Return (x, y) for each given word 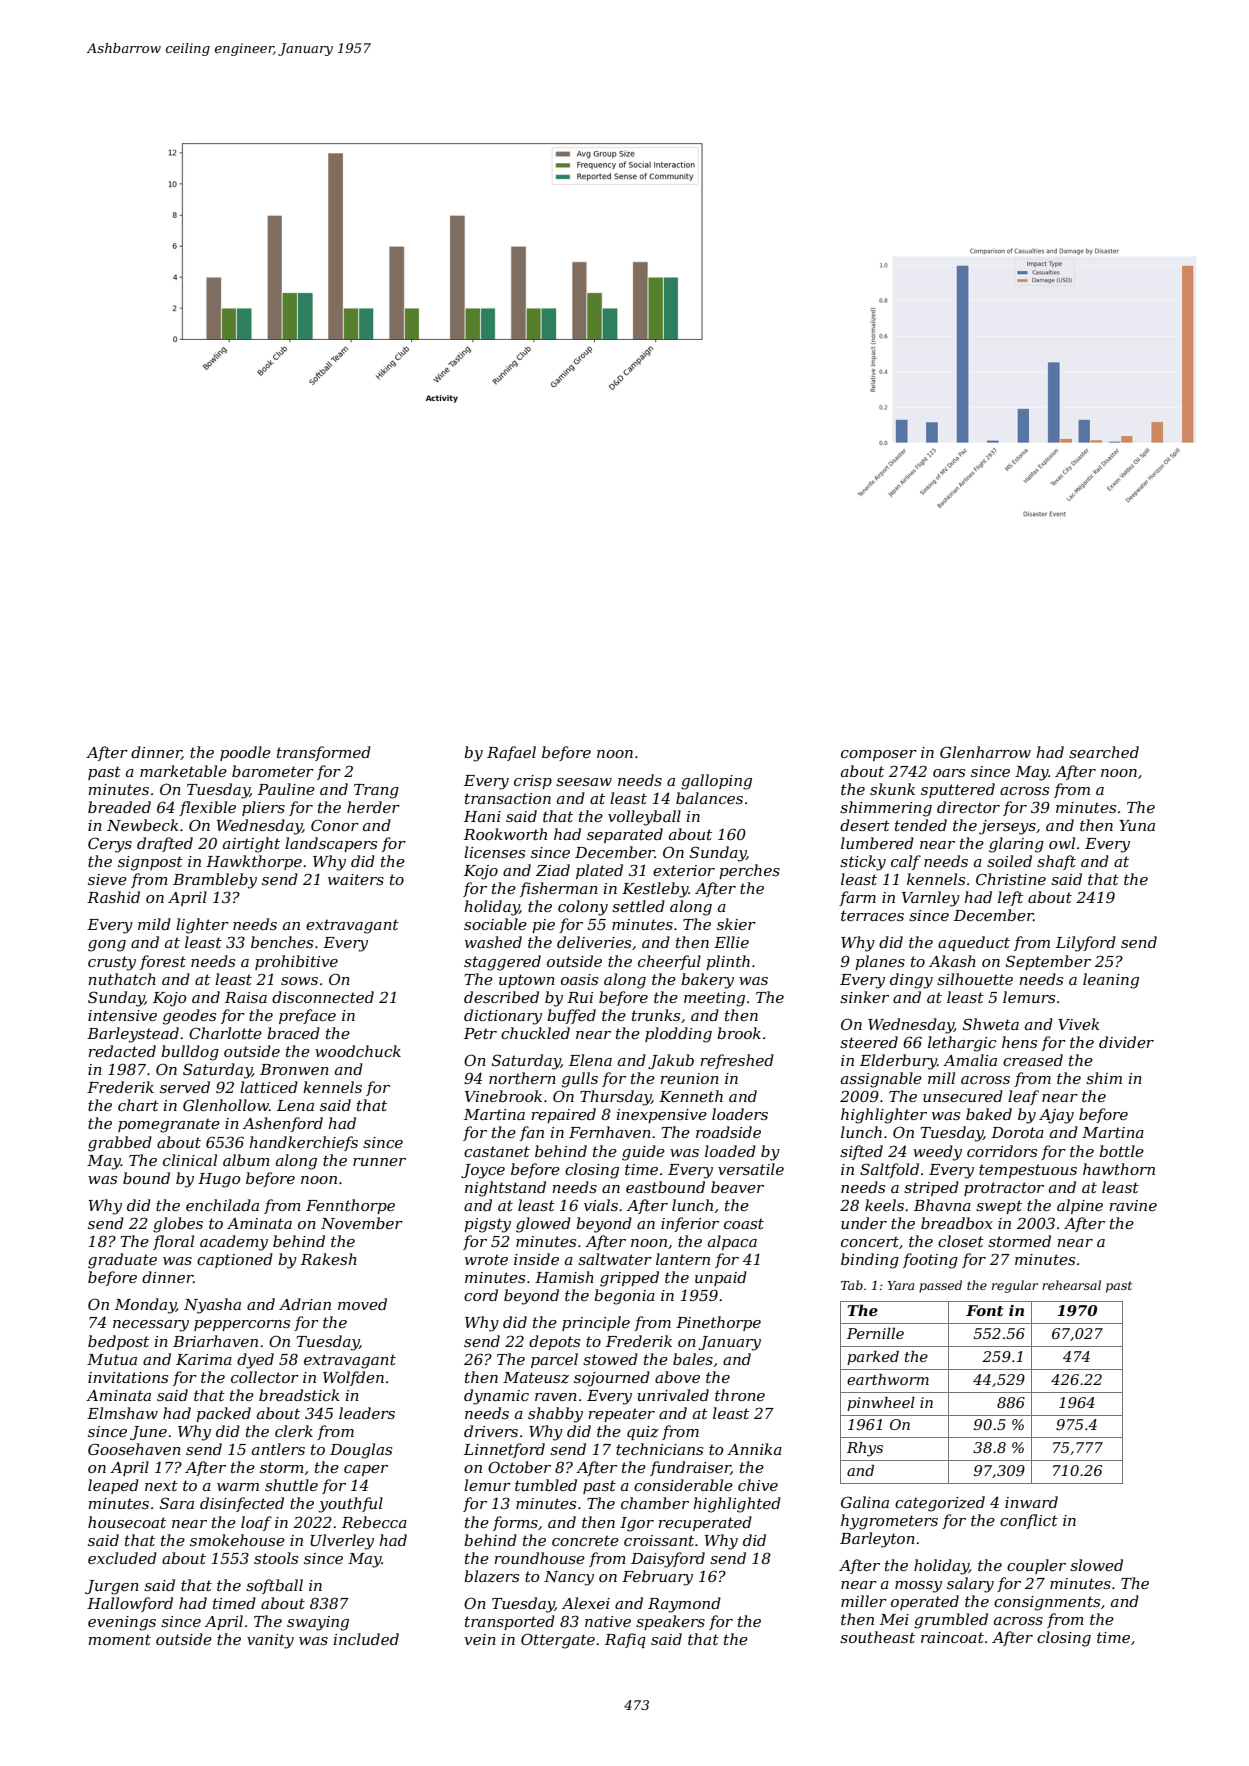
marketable (183, 771)
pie (543, 926)
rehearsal (1071, 1285)
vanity (270, 1641)
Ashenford (283, 1124)
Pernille (875, 1333)
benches (282, 942)
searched (1104, 752)
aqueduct (974, 943)
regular (1015, 1286)
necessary (151, 1326)
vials (601, 1205)
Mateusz (536, 1378)
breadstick (299, 1395)
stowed (610, 1359)
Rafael (511, 753)
